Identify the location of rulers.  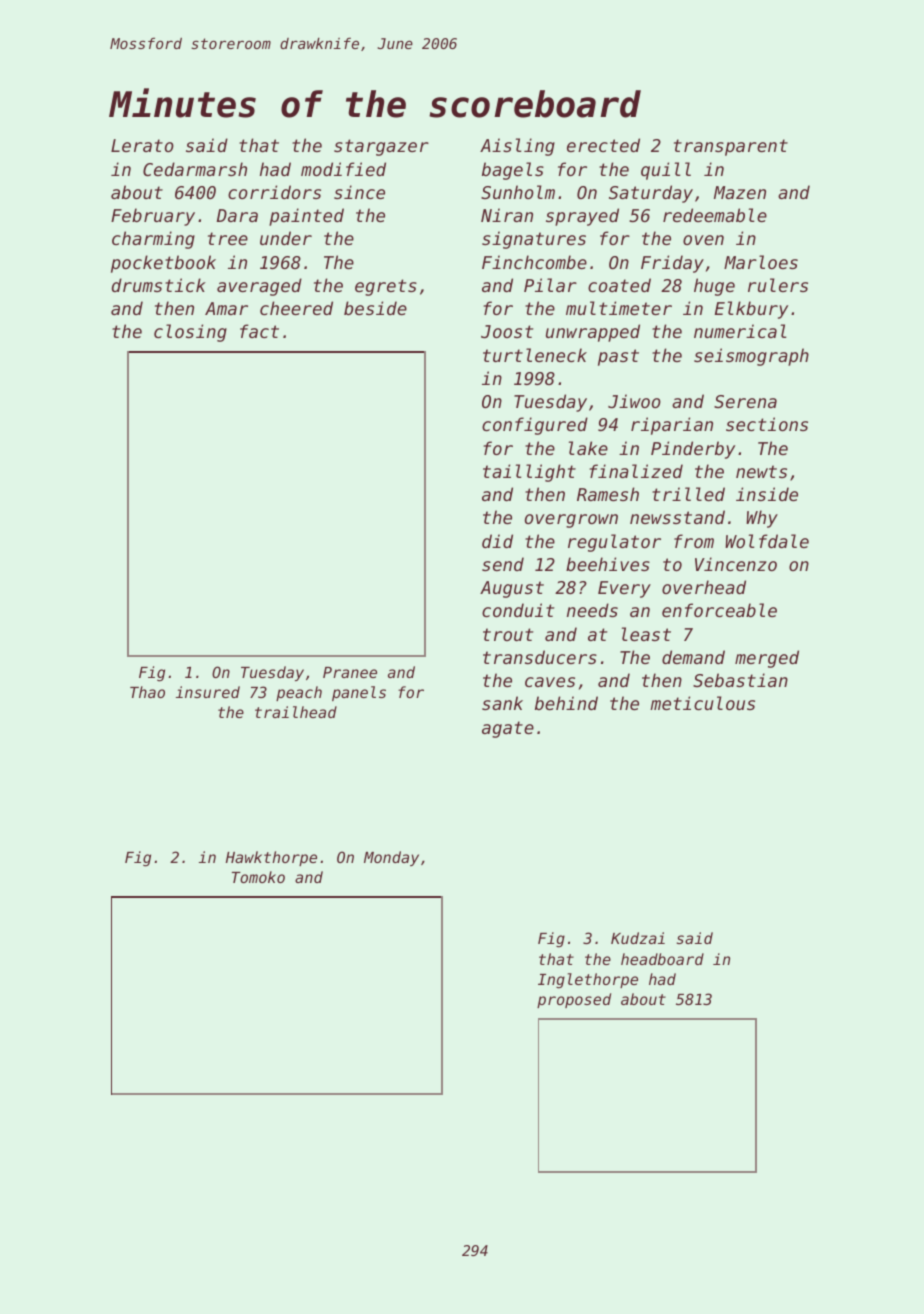
(778, 285).
